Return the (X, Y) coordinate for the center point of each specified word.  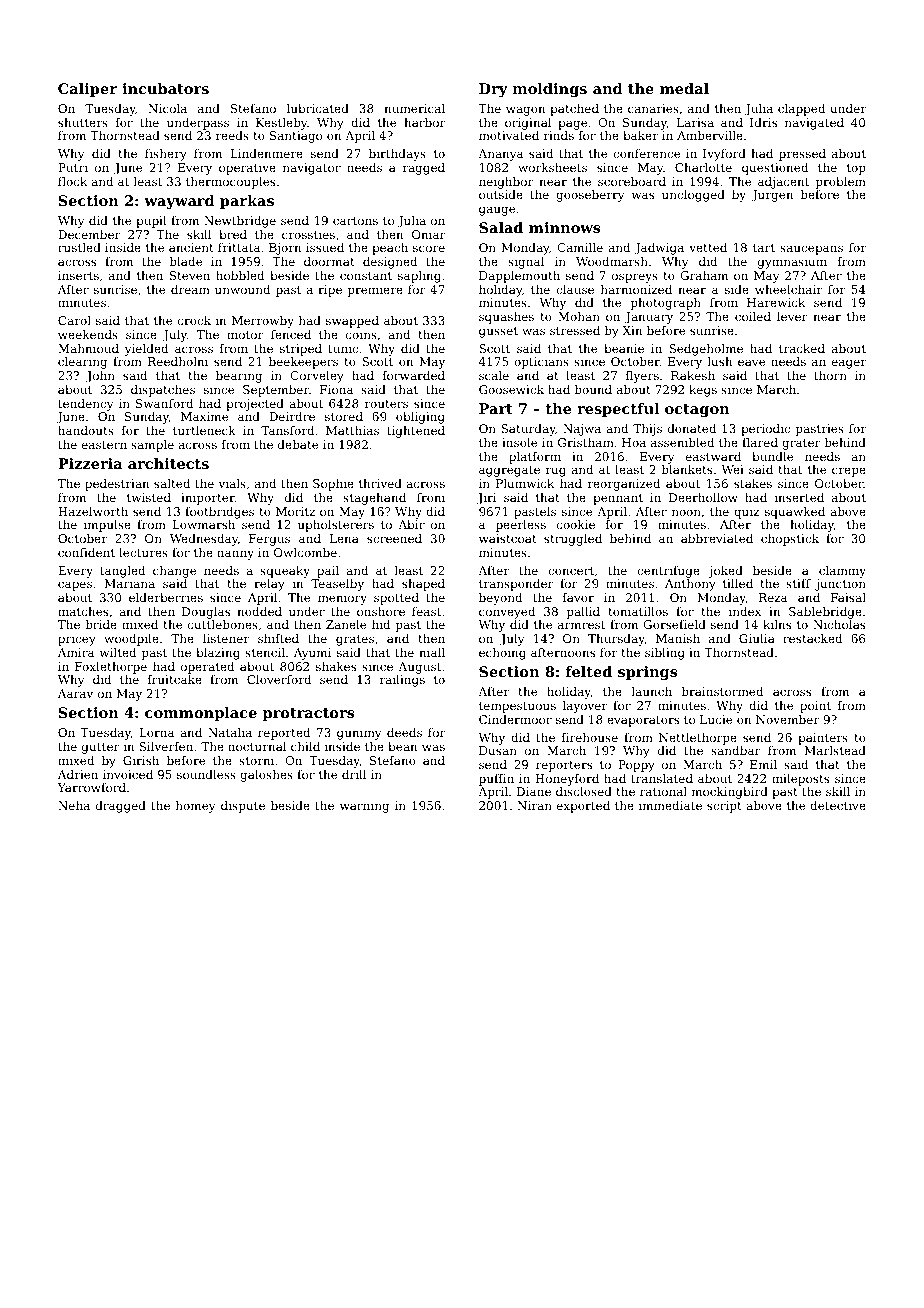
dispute (243, 807)
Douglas (206, 613)
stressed (575, 330)
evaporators (643, 721)
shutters (83, 122)
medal (684, 88)
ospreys (635, 278)
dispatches (163, 391)
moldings (550, 90)
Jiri (486, 499)
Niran (534, 805)
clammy (842, 572)
